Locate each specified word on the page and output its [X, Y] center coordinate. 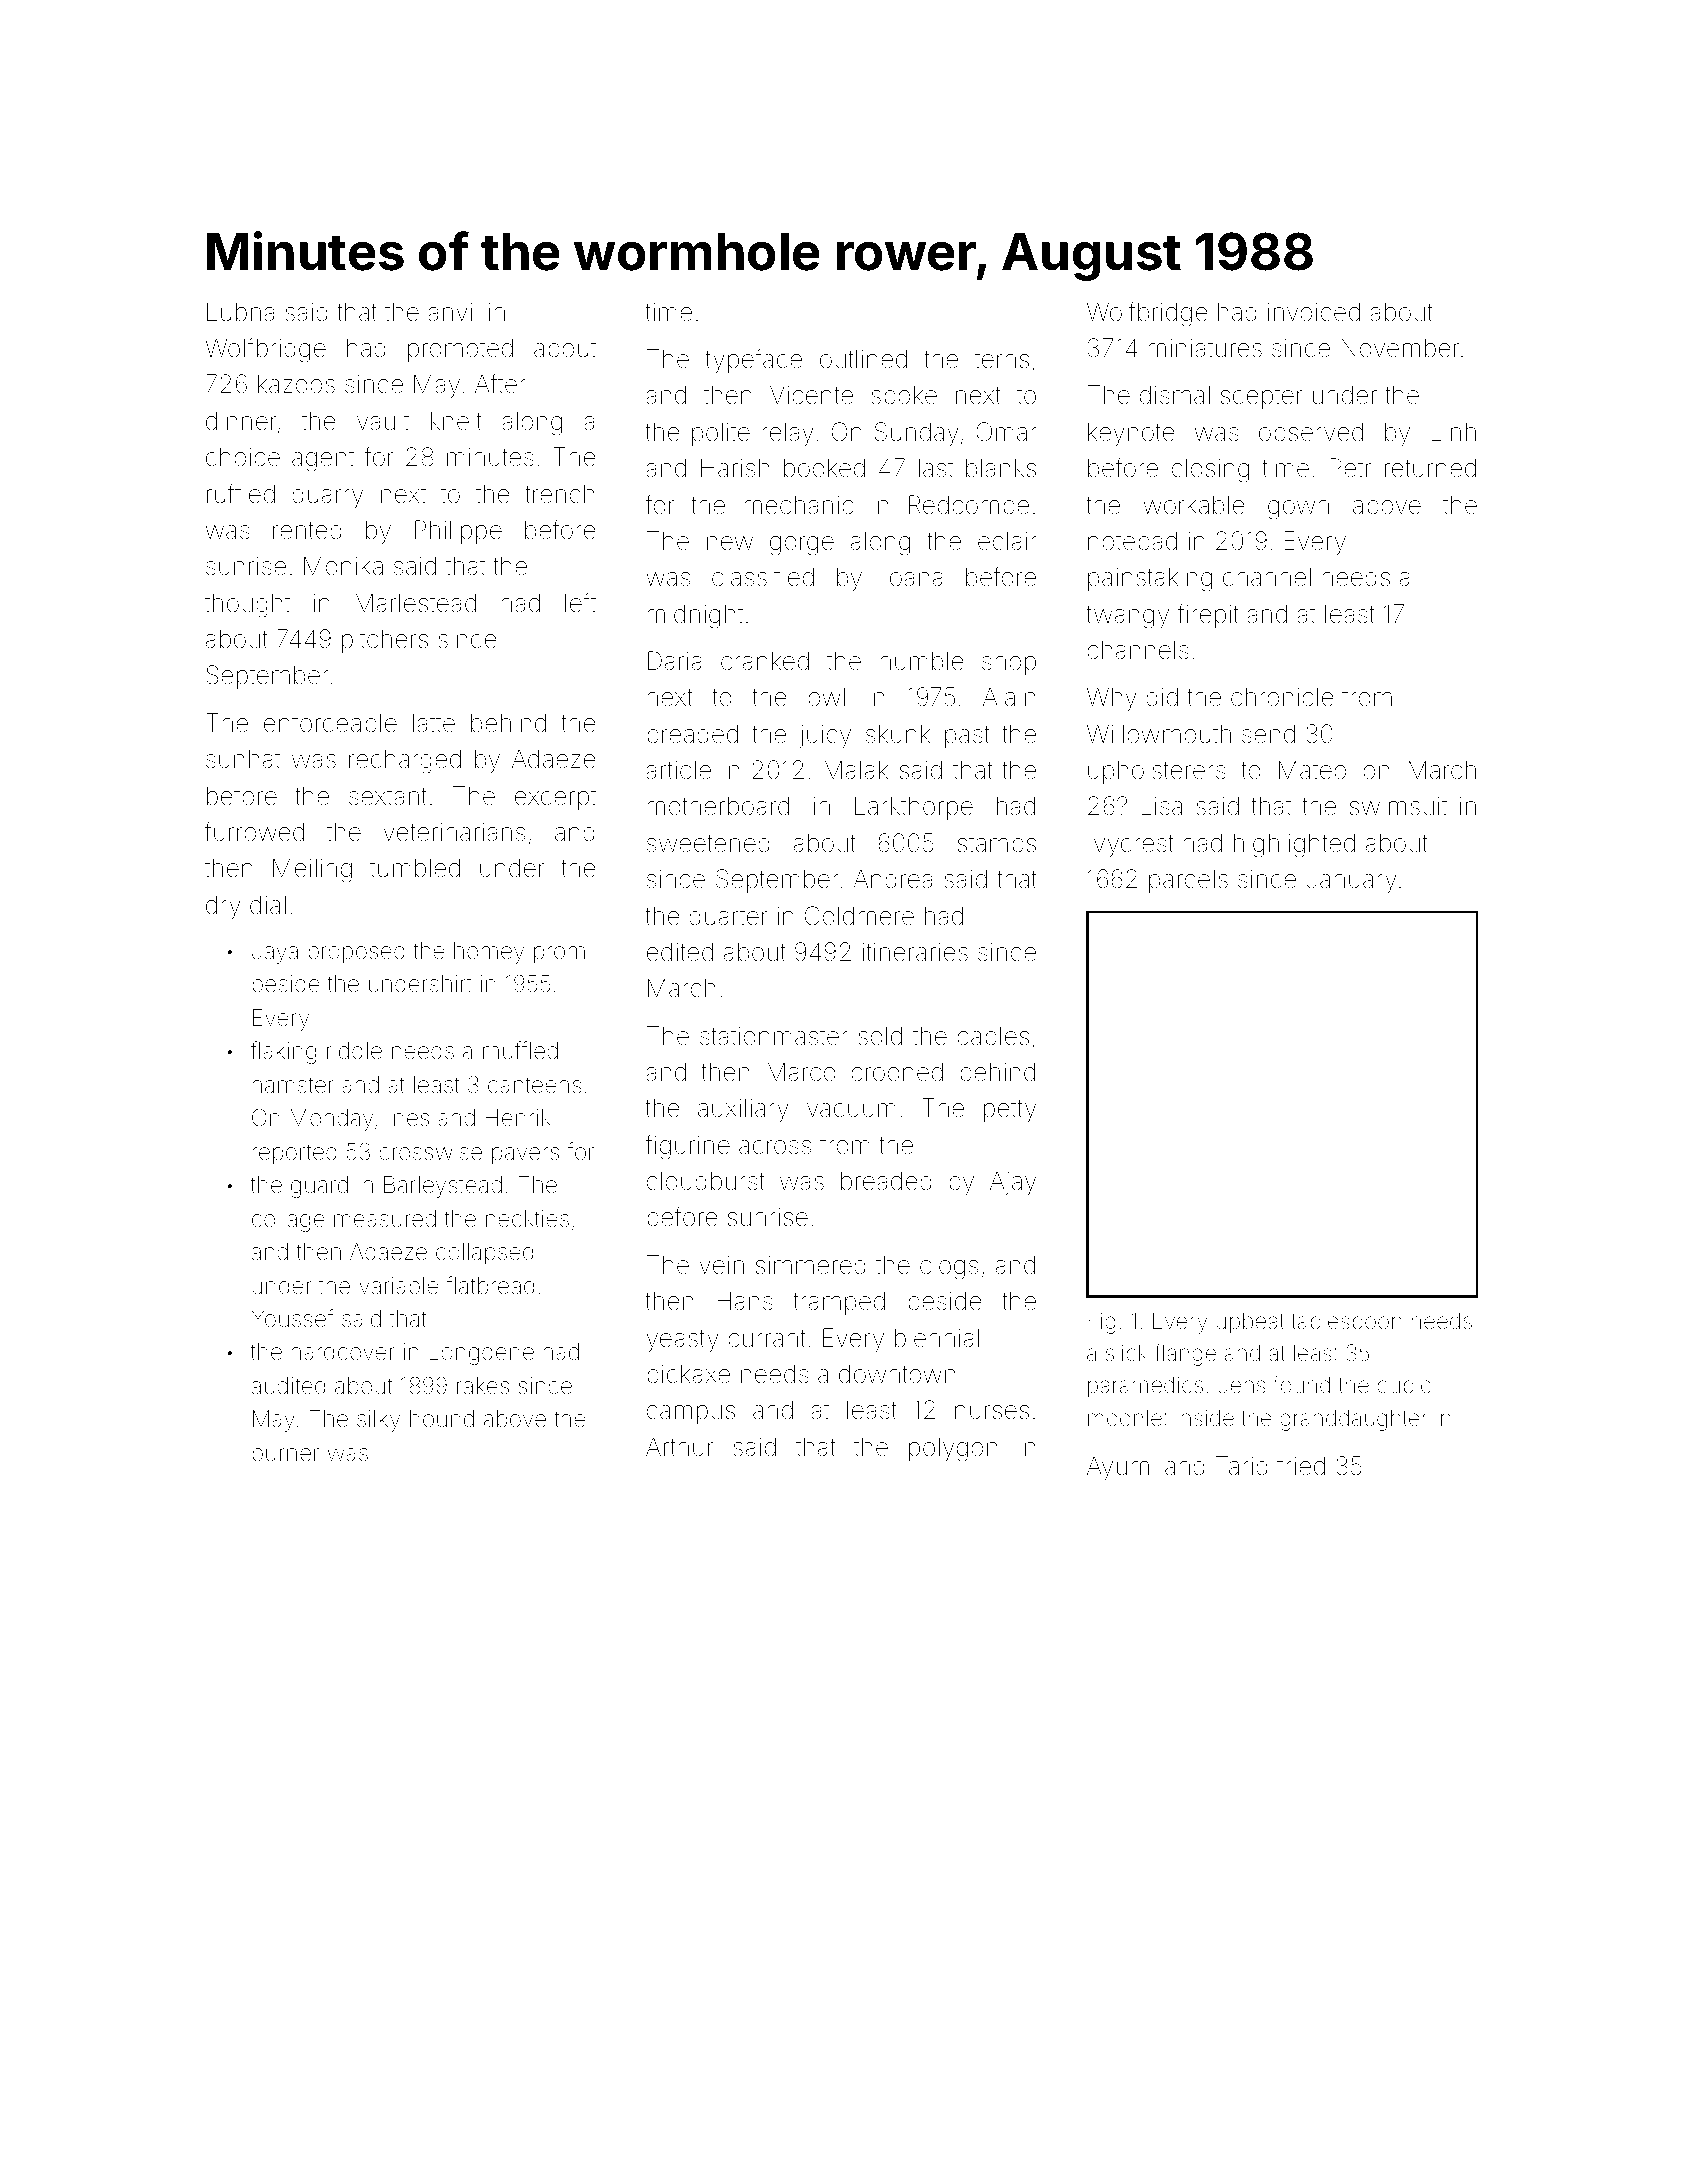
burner [285, 1453]
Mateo [1312, 770]
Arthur [680, 1446]
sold [880, 1036]
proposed [356, 953]
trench [559, 494]
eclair [1007, 541]
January [1352, 882]
